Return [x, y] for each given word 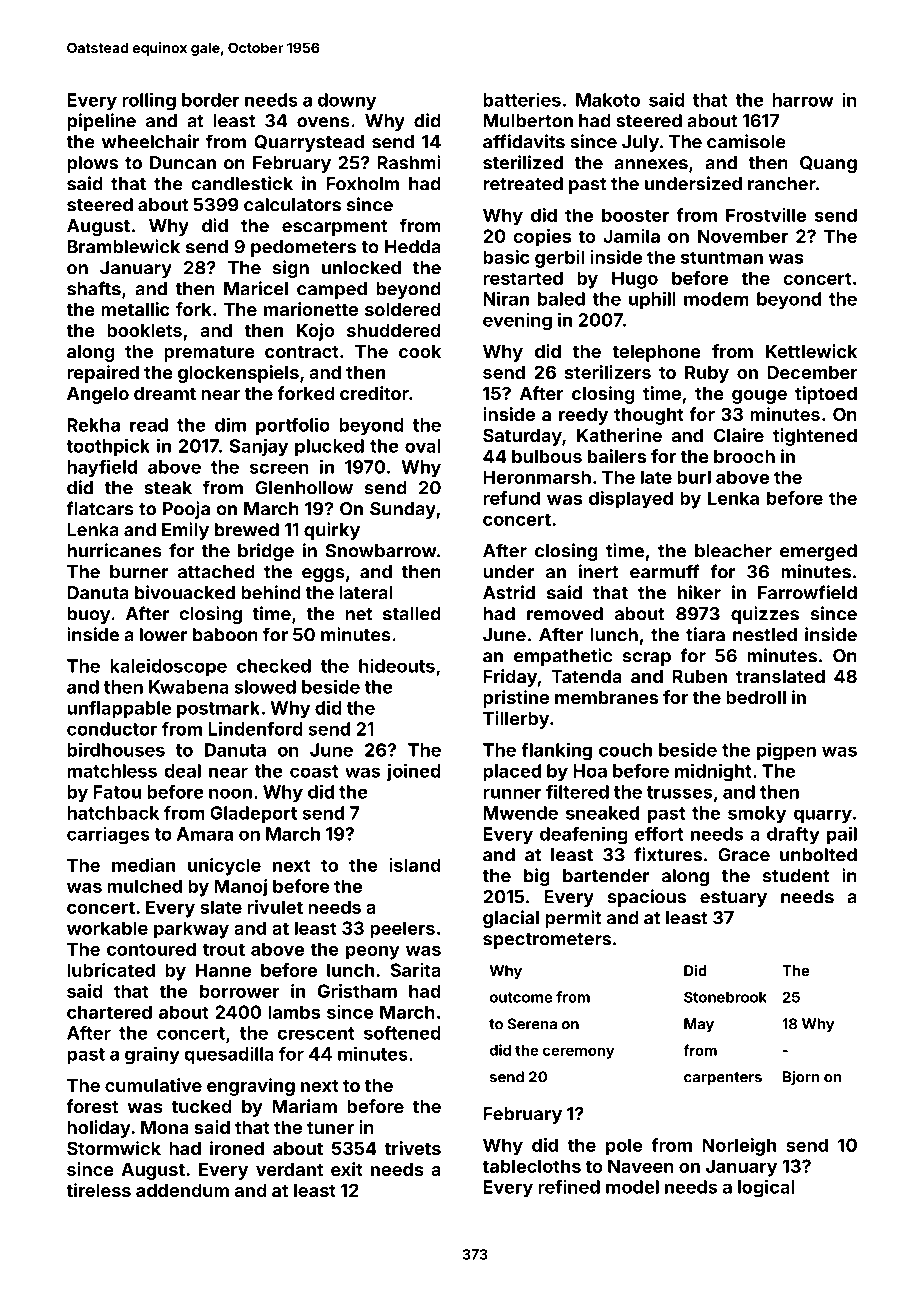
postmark [218, 709]
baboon [225, 635]
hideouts [397, 665]
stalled [412, 614]
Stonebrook [725, 997]
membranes [606, 697]
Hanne [223, 970]
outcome [521, 997]
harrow [803, 100]
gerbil [560, 259]
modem [716, 299]
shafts [94, 288]
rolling [149, 101]
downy [347, 102]
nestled [765, 635]
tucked [202, 1106]
